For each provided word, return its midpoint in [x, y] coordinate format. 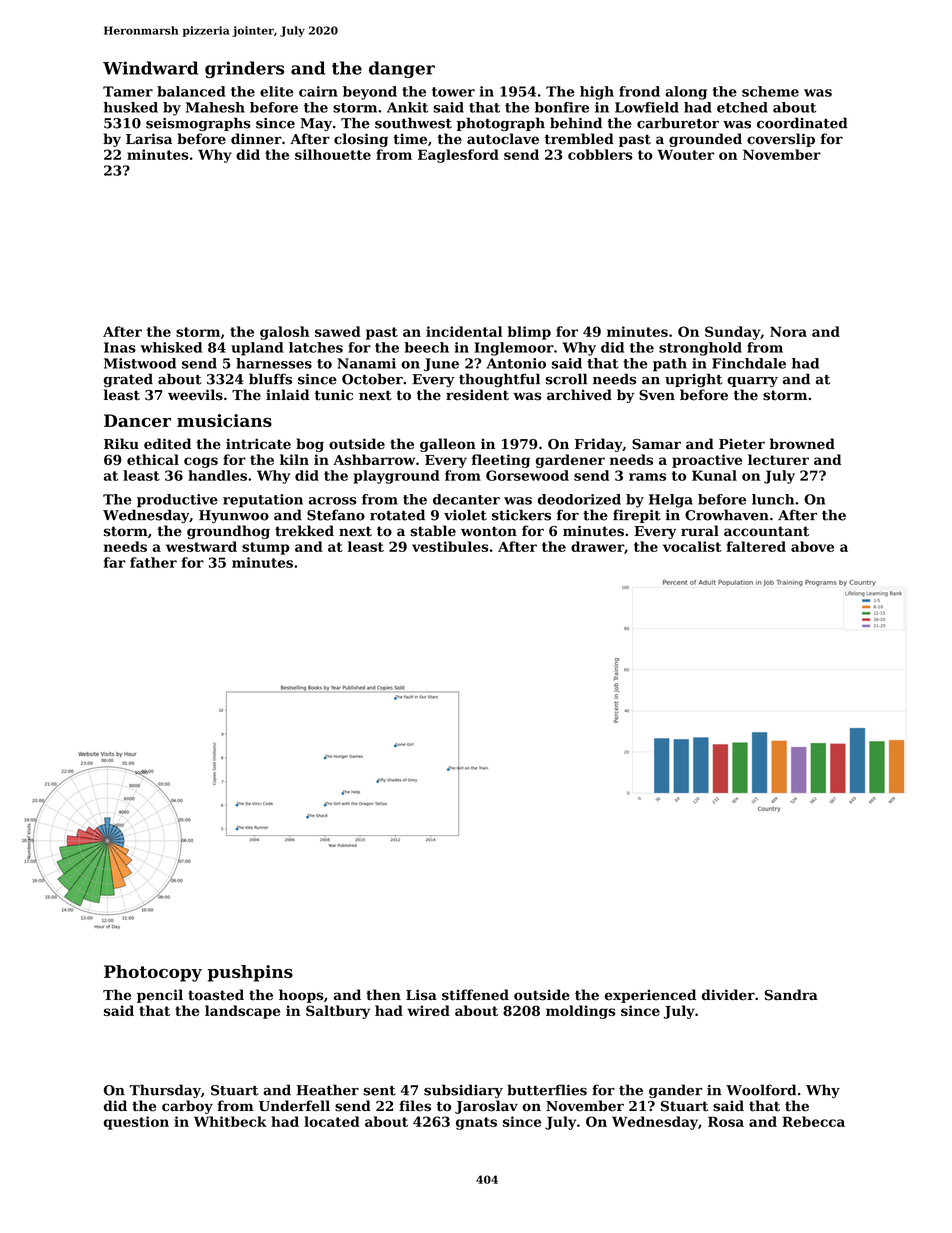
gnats [476, 1123]
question [136, 1123]
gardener [570, 461]
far [115, 562]
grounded [705, 140]
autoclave [503, 139]
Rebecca [813, 1121]
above [812, 546]
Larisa [149, 139]
